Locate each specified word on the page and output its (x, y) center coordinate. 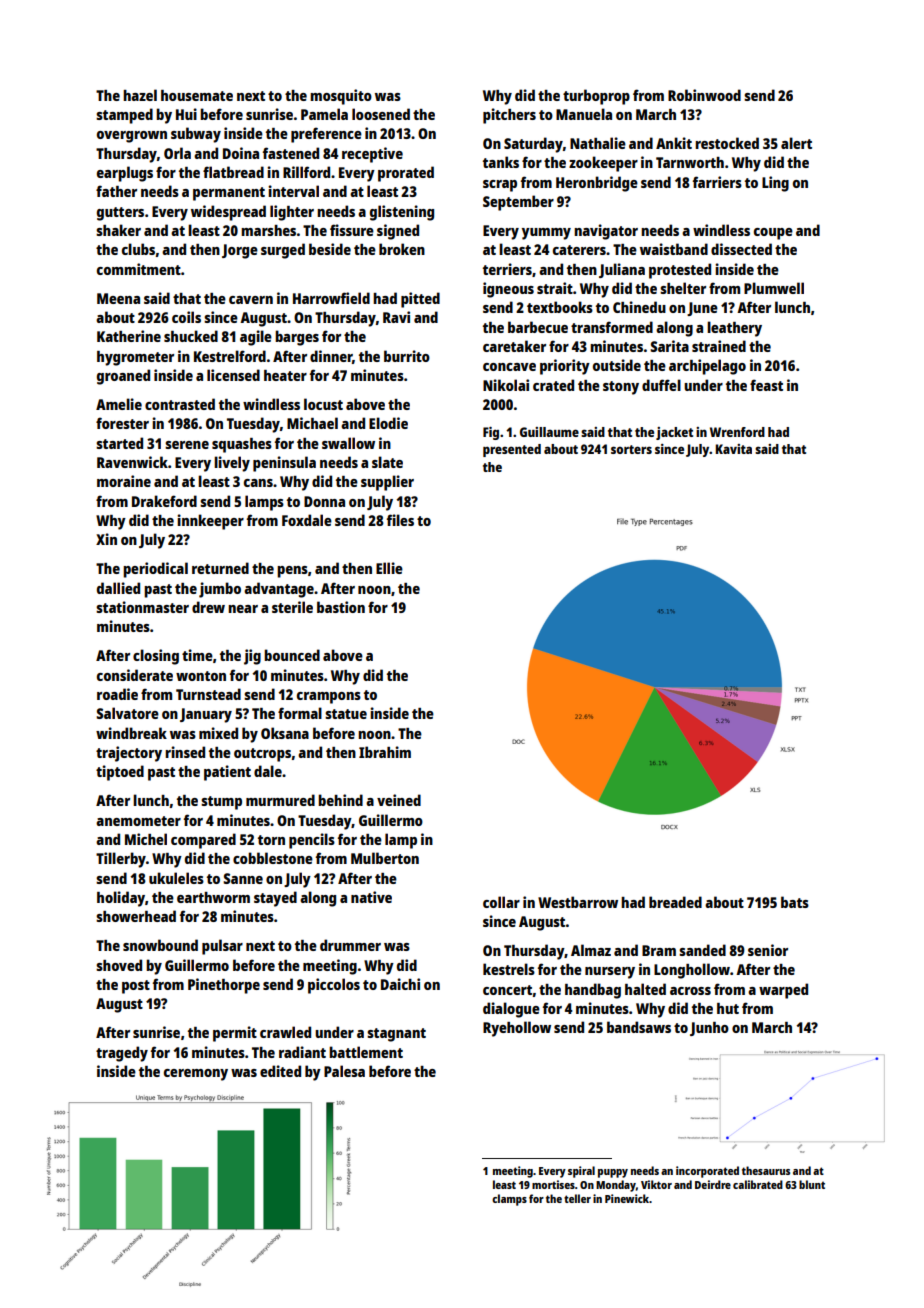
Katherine (129, 336)
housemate (197, 95)
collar (501, 902)
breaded (675, 902)
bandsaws (639, 1027)
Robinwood (704, 95)
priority (565, 367)
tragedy (122, 1054)
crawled (285, 1032)
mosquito (341, 97)
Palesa (344, 1071)
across (690, 991)
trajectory (129, 754)
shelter (683, 288)
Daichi (400, 984)
